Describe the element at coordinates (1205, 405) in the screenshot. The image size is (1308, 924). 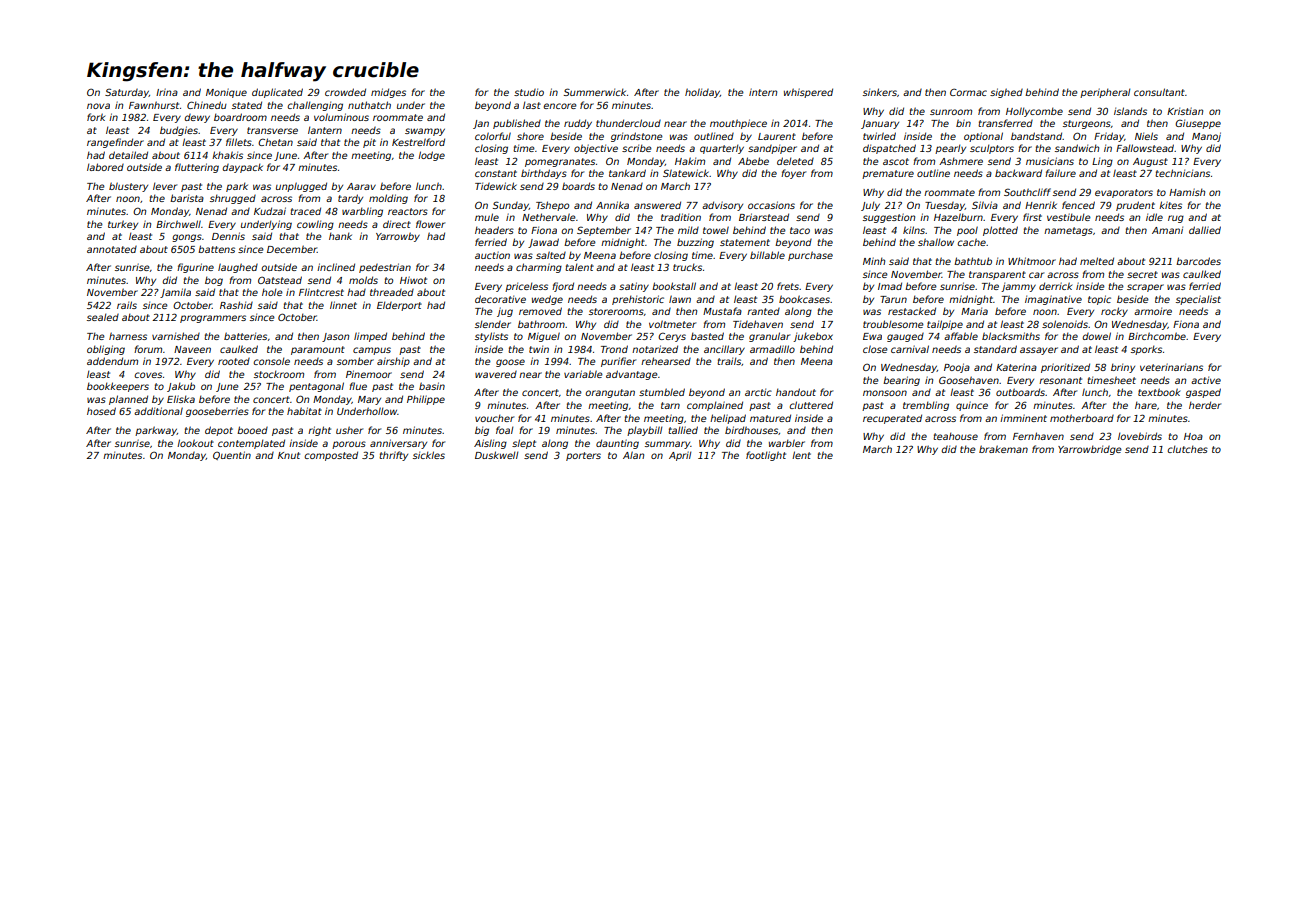
I see `herder` at that location.
